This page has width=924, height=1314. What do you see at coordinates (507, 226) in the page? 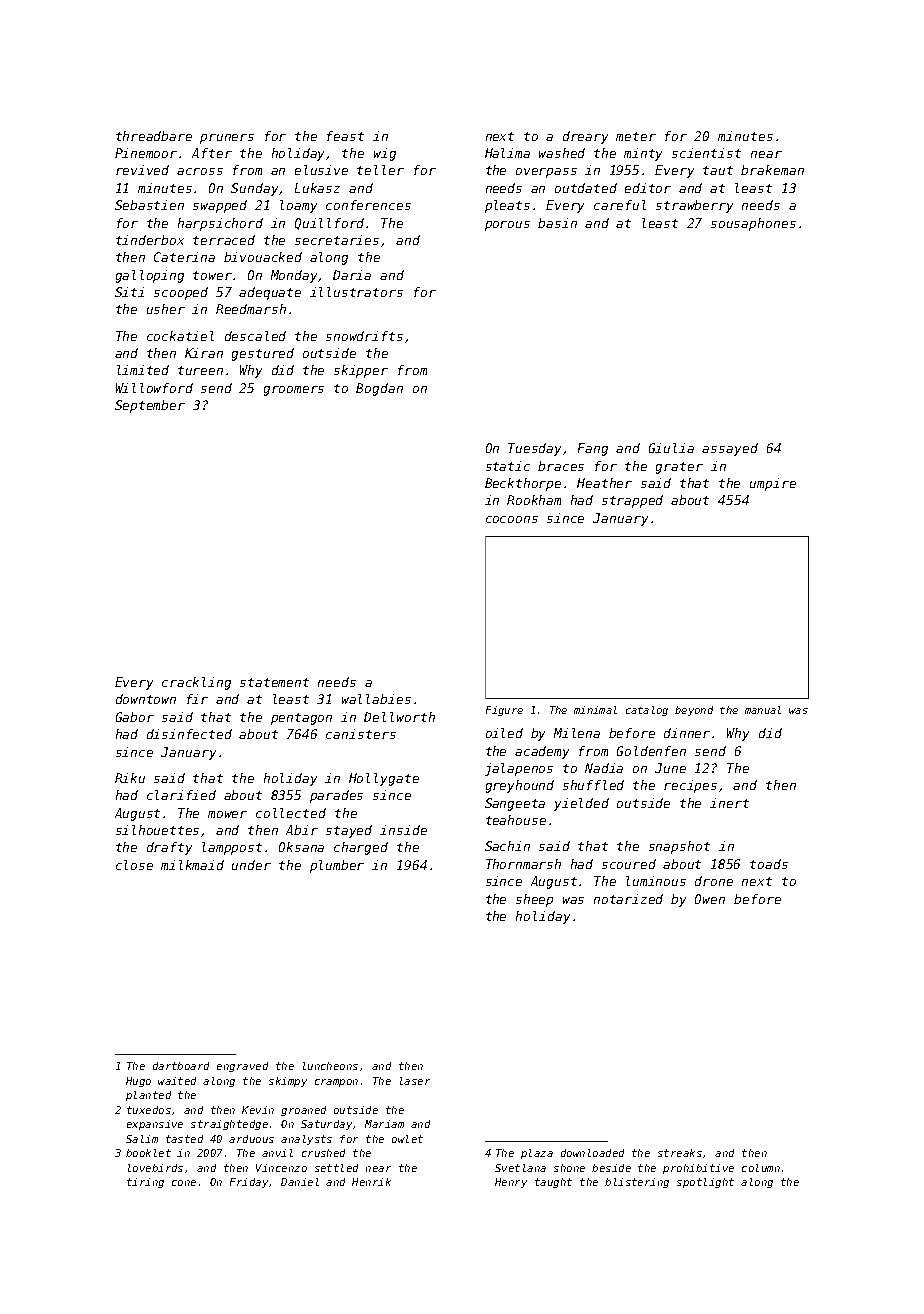
I see `porous` at bounding box center [507, 226].
